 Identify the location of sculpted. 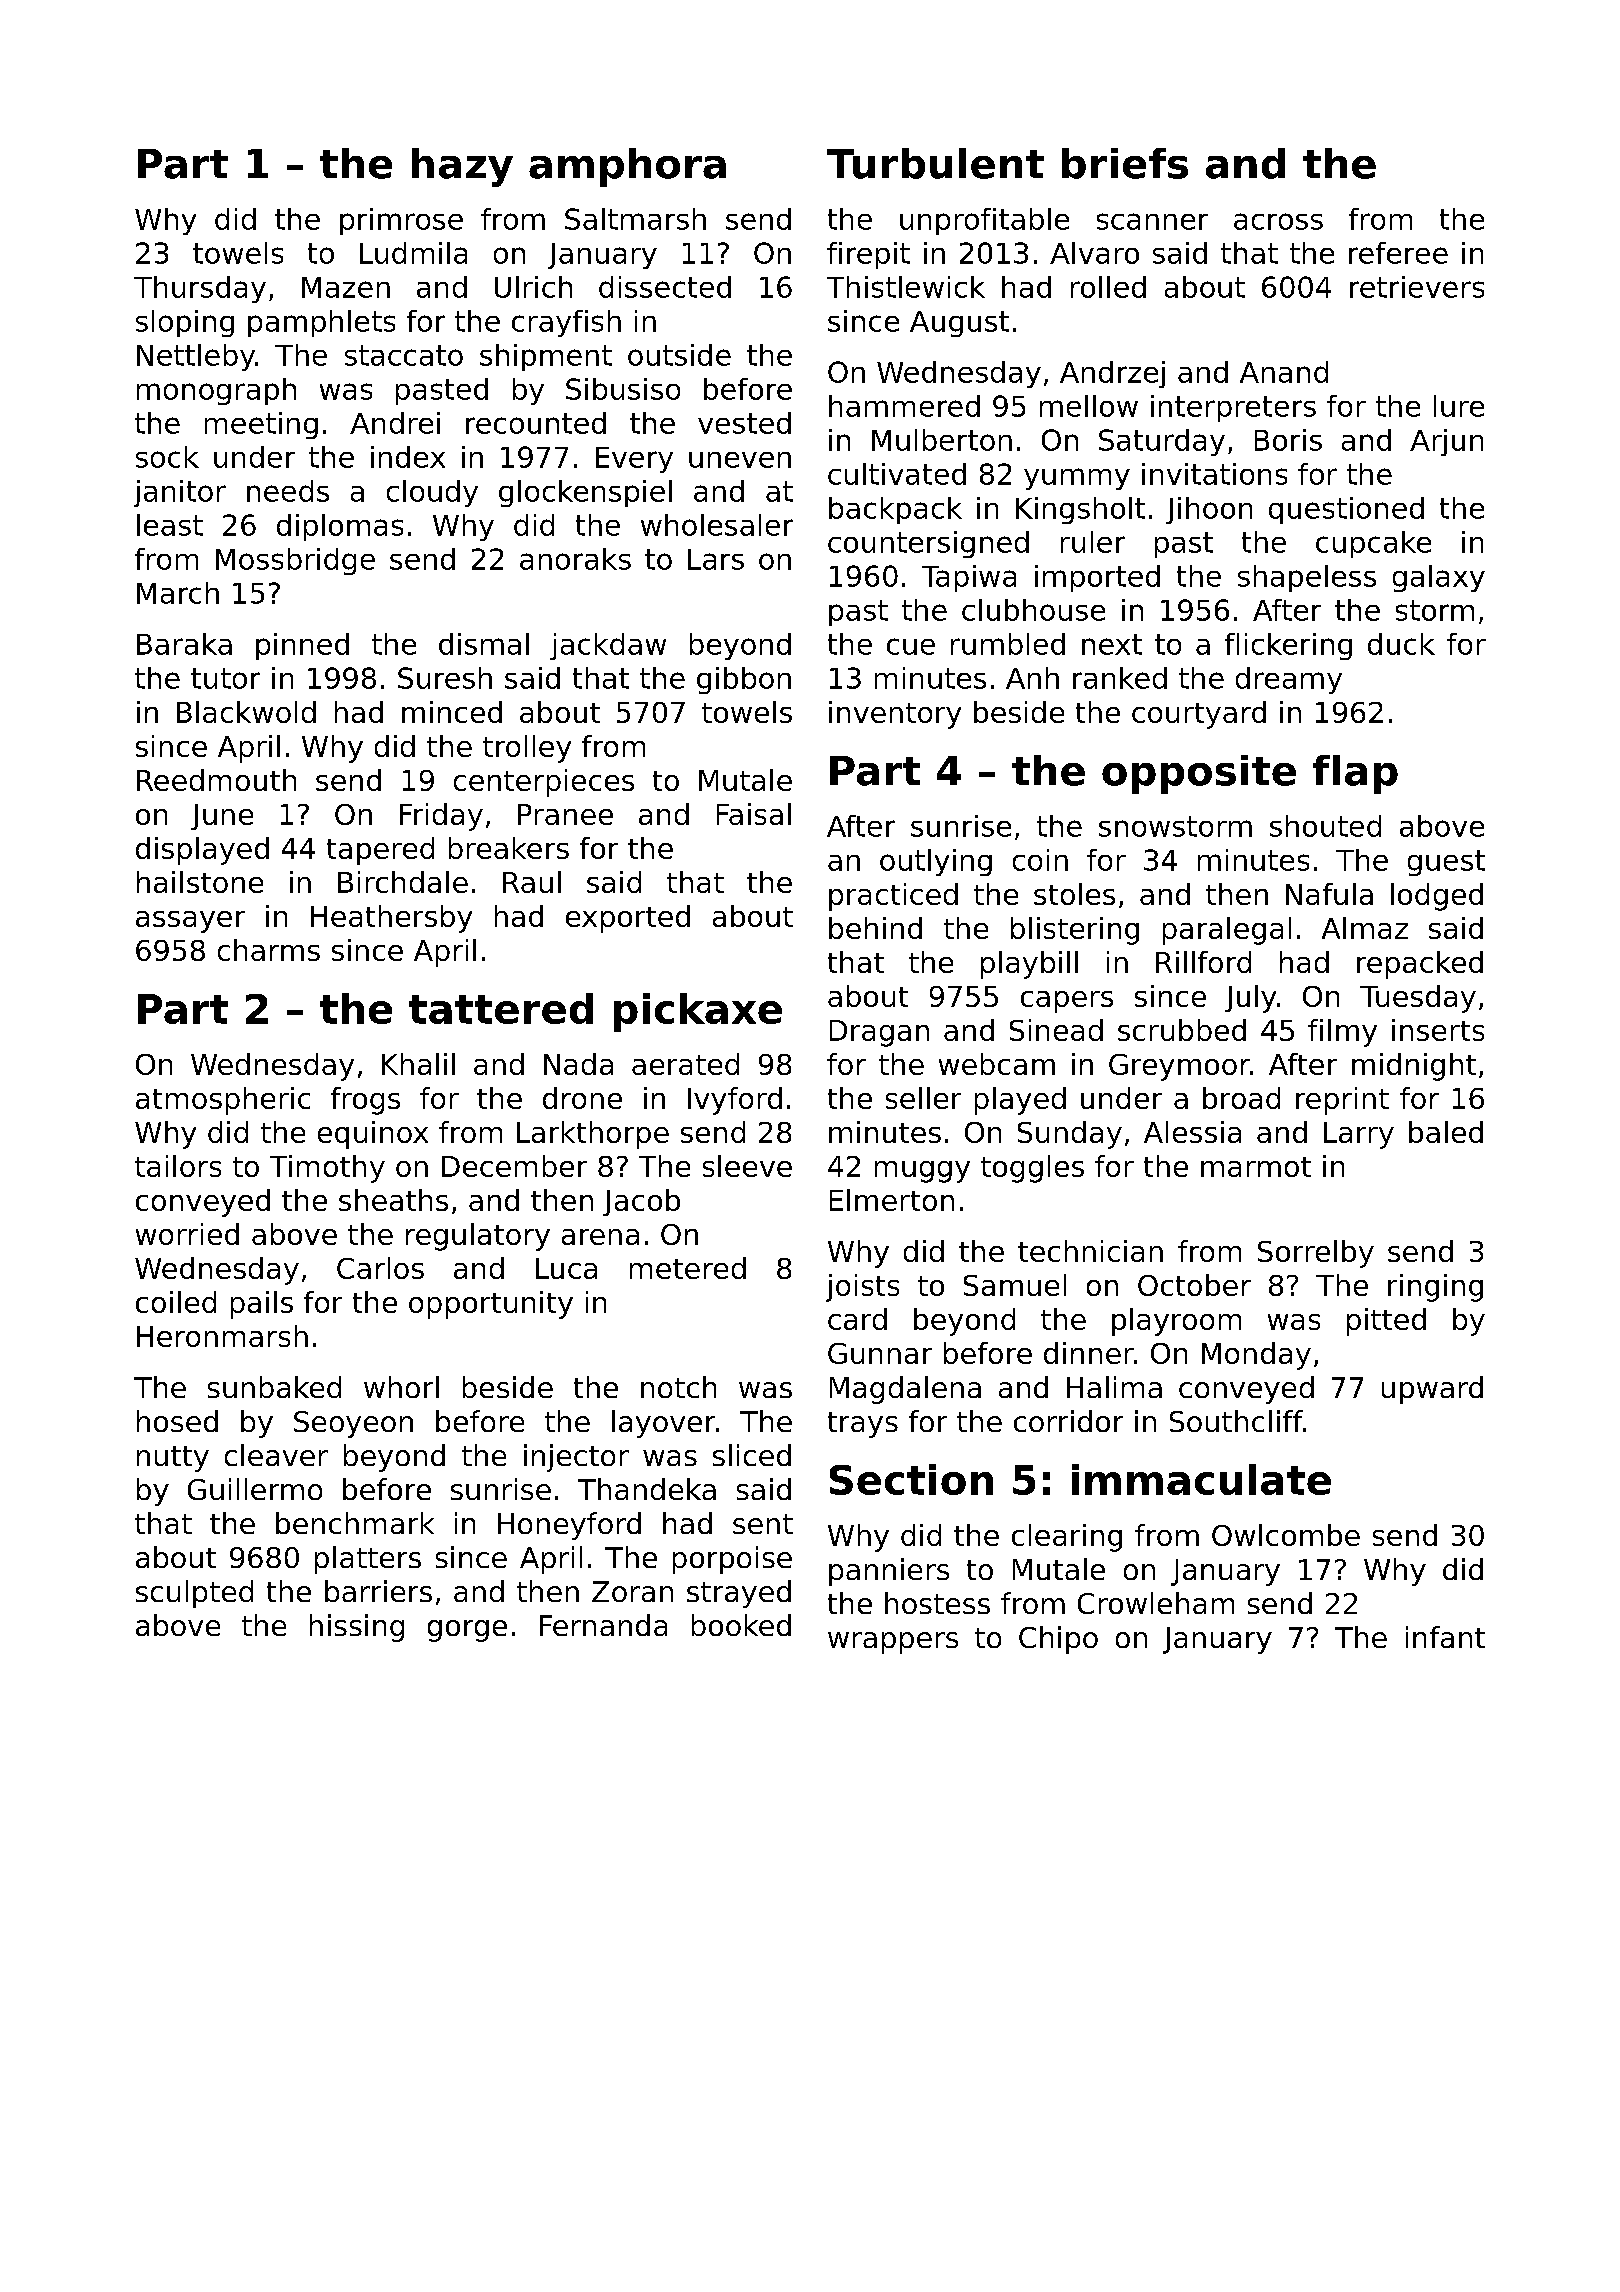
(194, 1594).
